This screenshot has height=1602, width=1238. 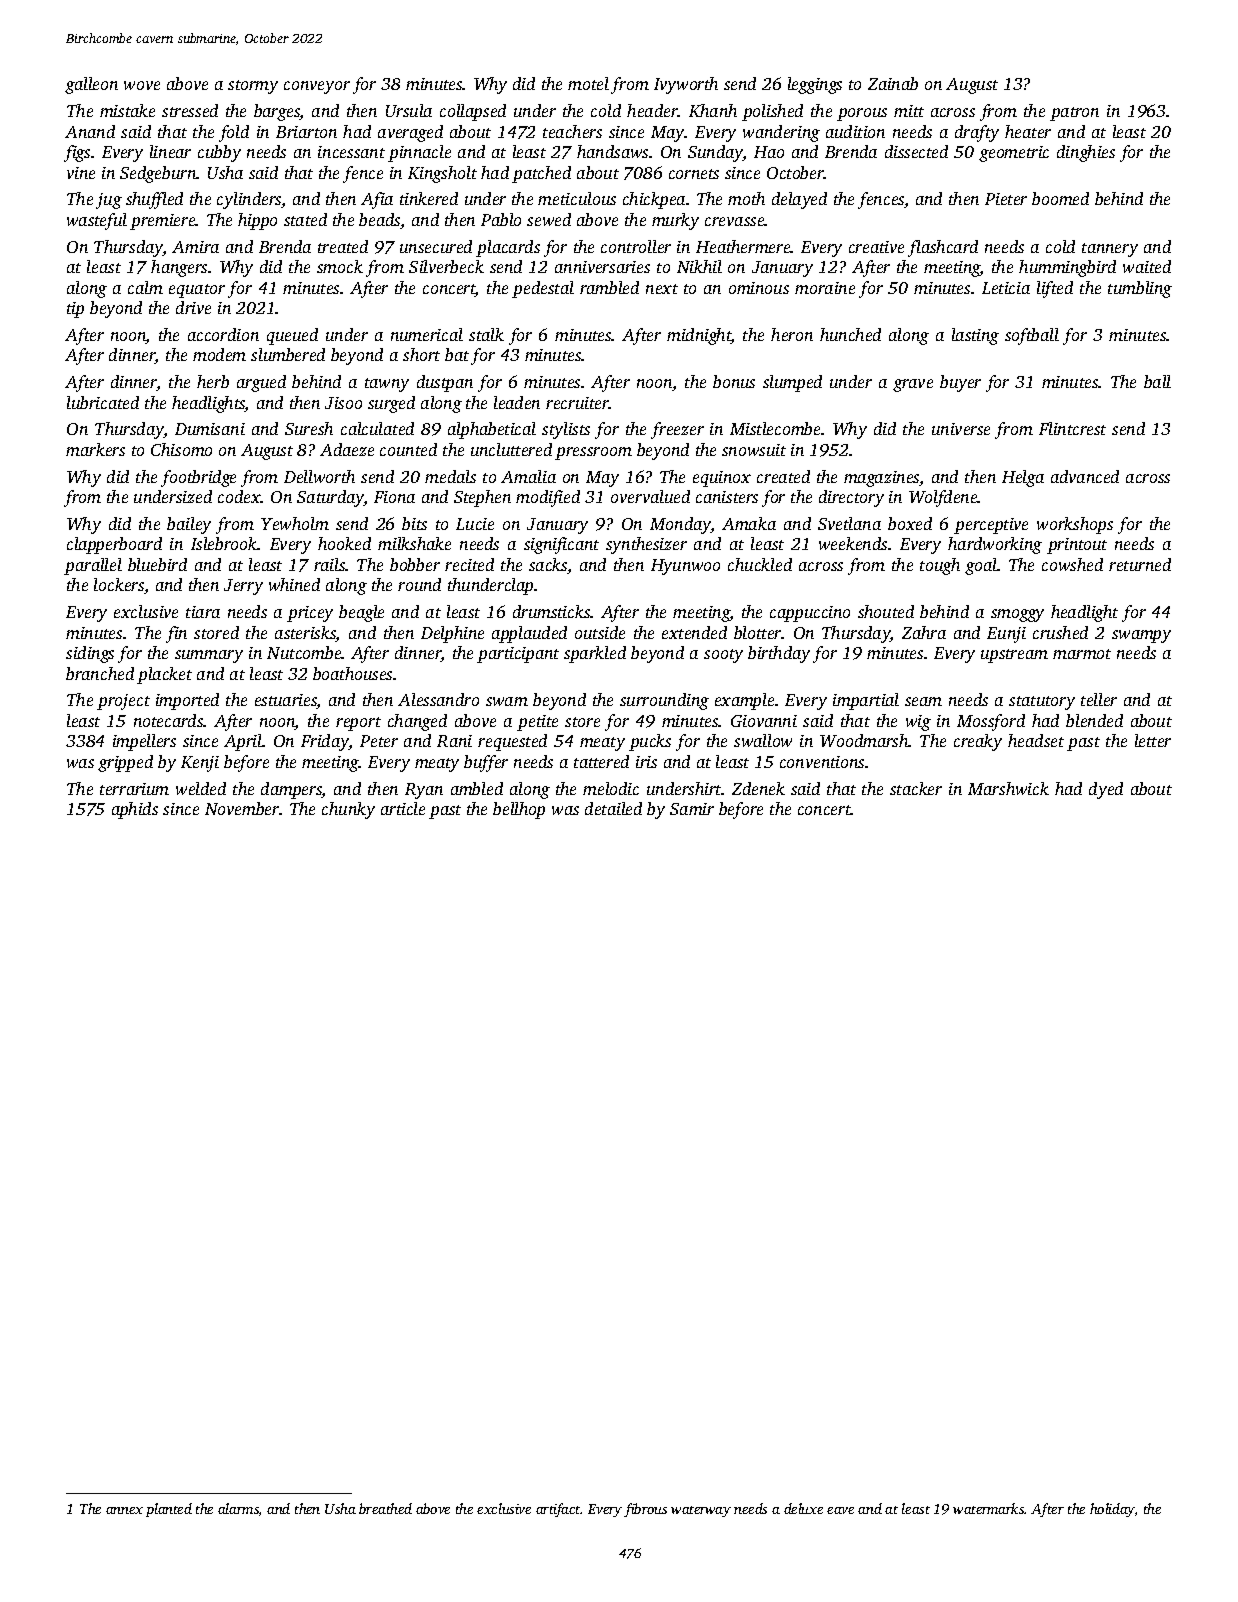 What do you see at coordinates (317, 87) in the screenshot?
I see `conveyor` at bounding box center [317, 87].
